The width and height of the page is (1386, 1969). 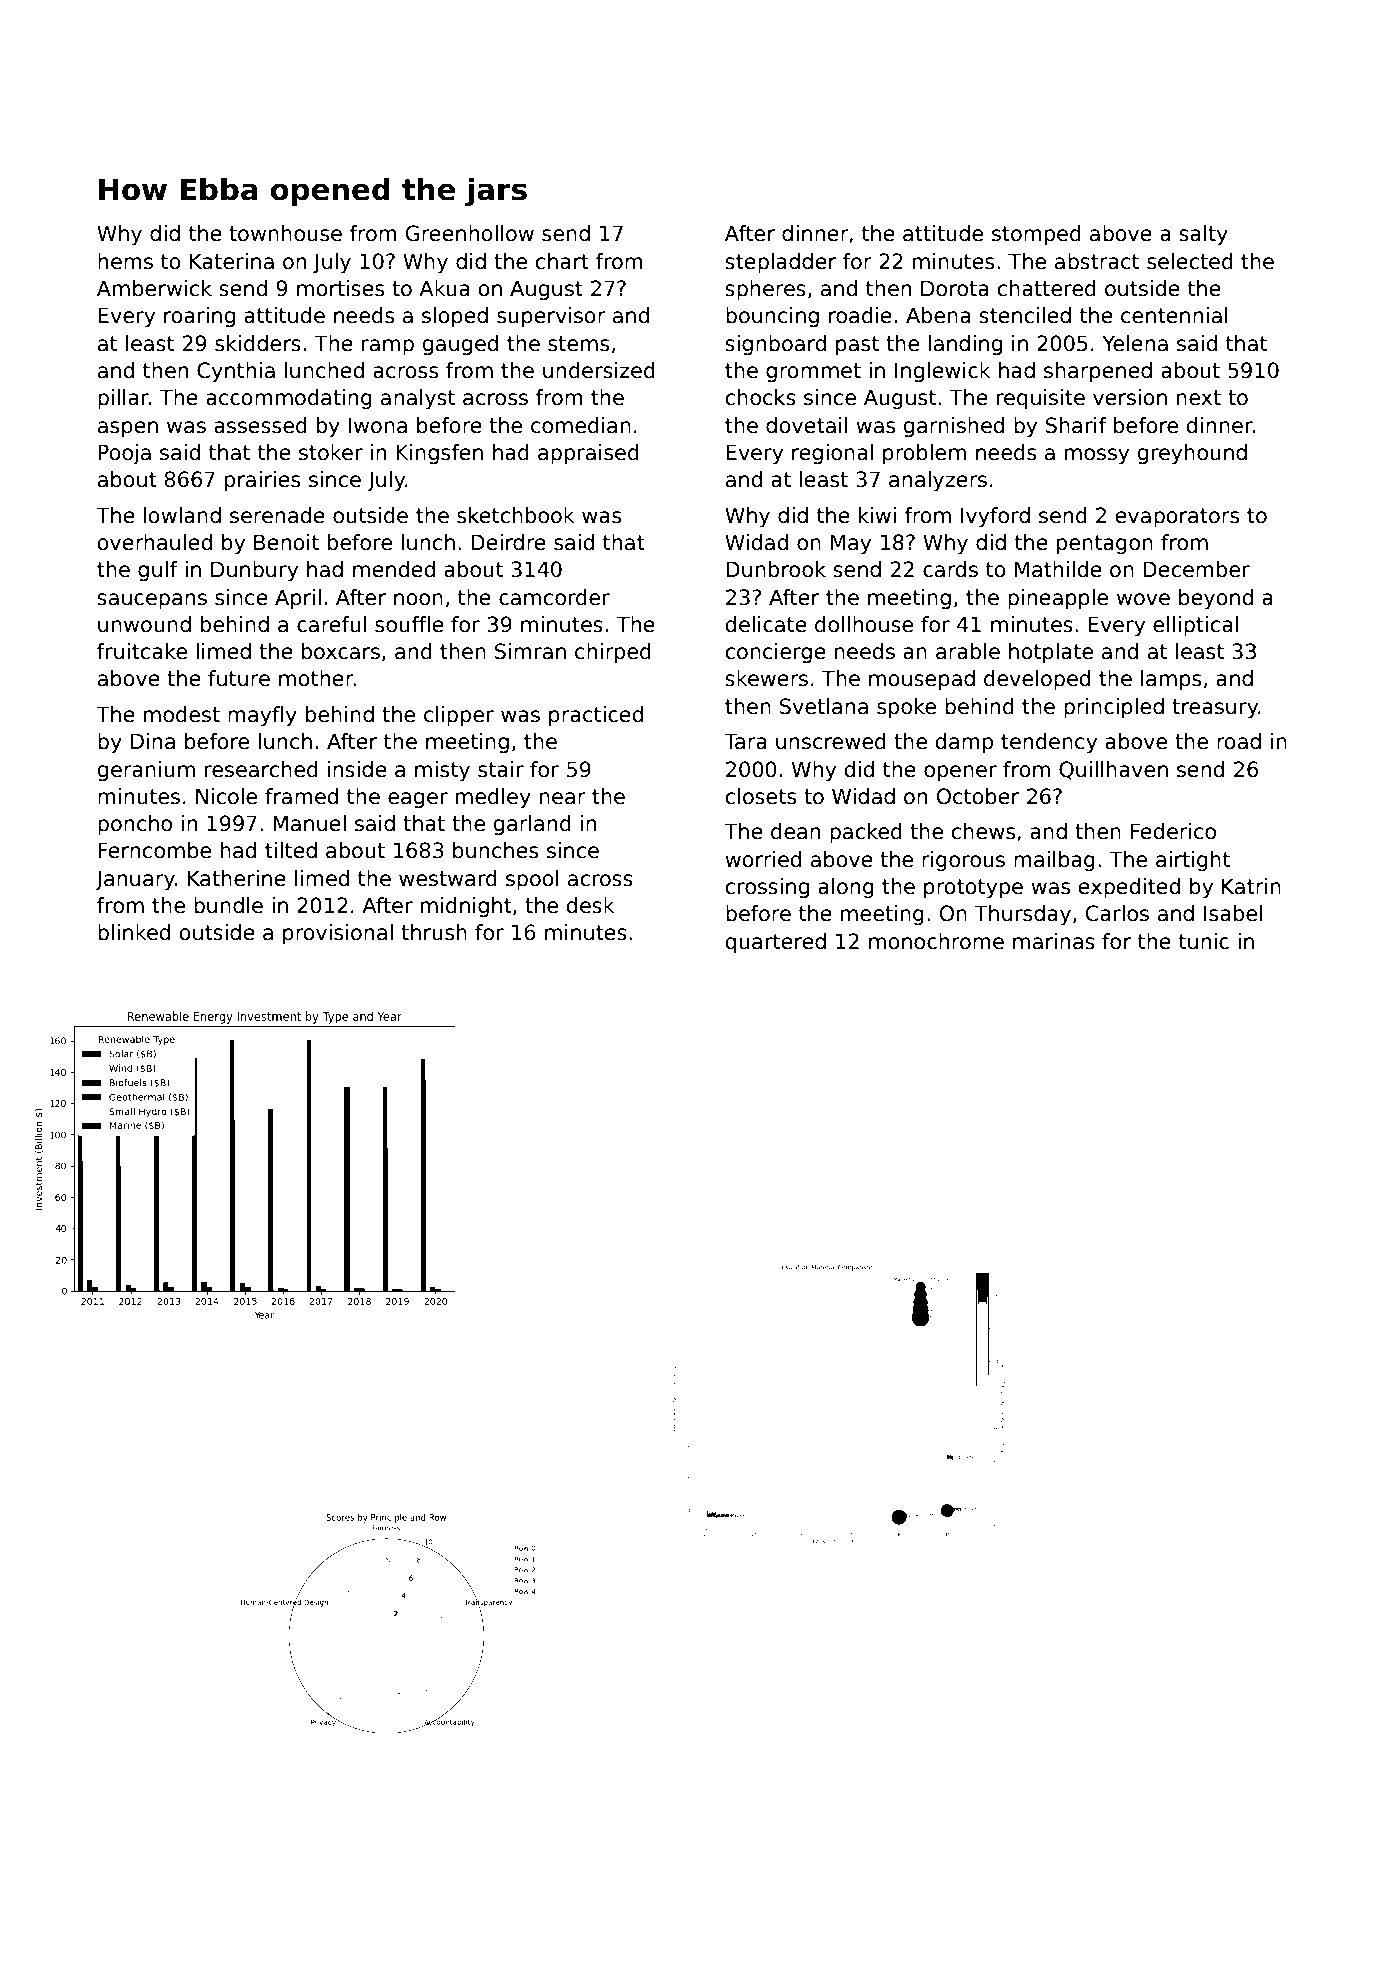 What do you see at coordinates (1173, 831) in the page?
I see `Federico` at bounding box center [1173, 831].
